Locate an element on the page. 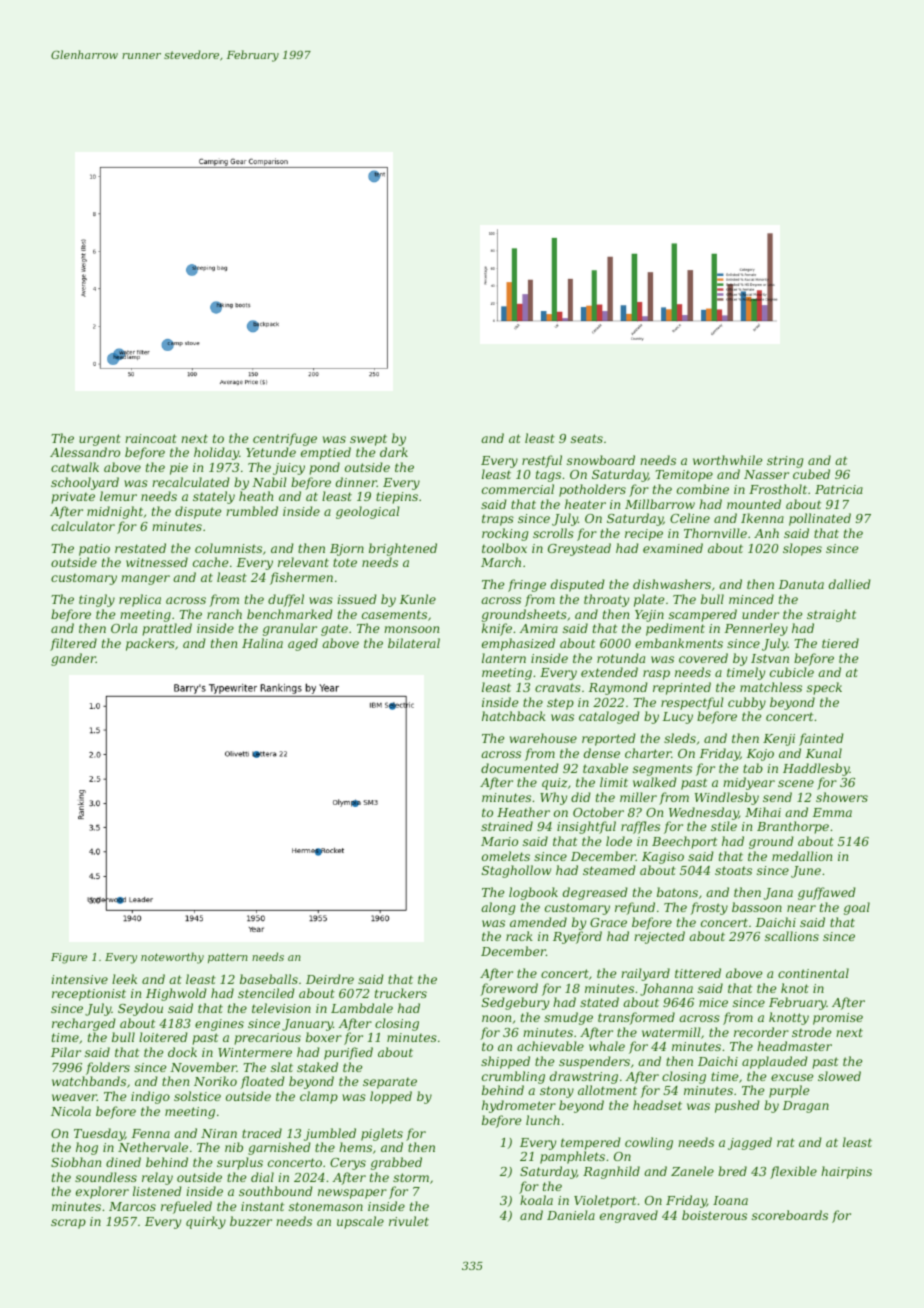 The image size is (924, 1308). Lucy is located at coordinates (678, 718).
